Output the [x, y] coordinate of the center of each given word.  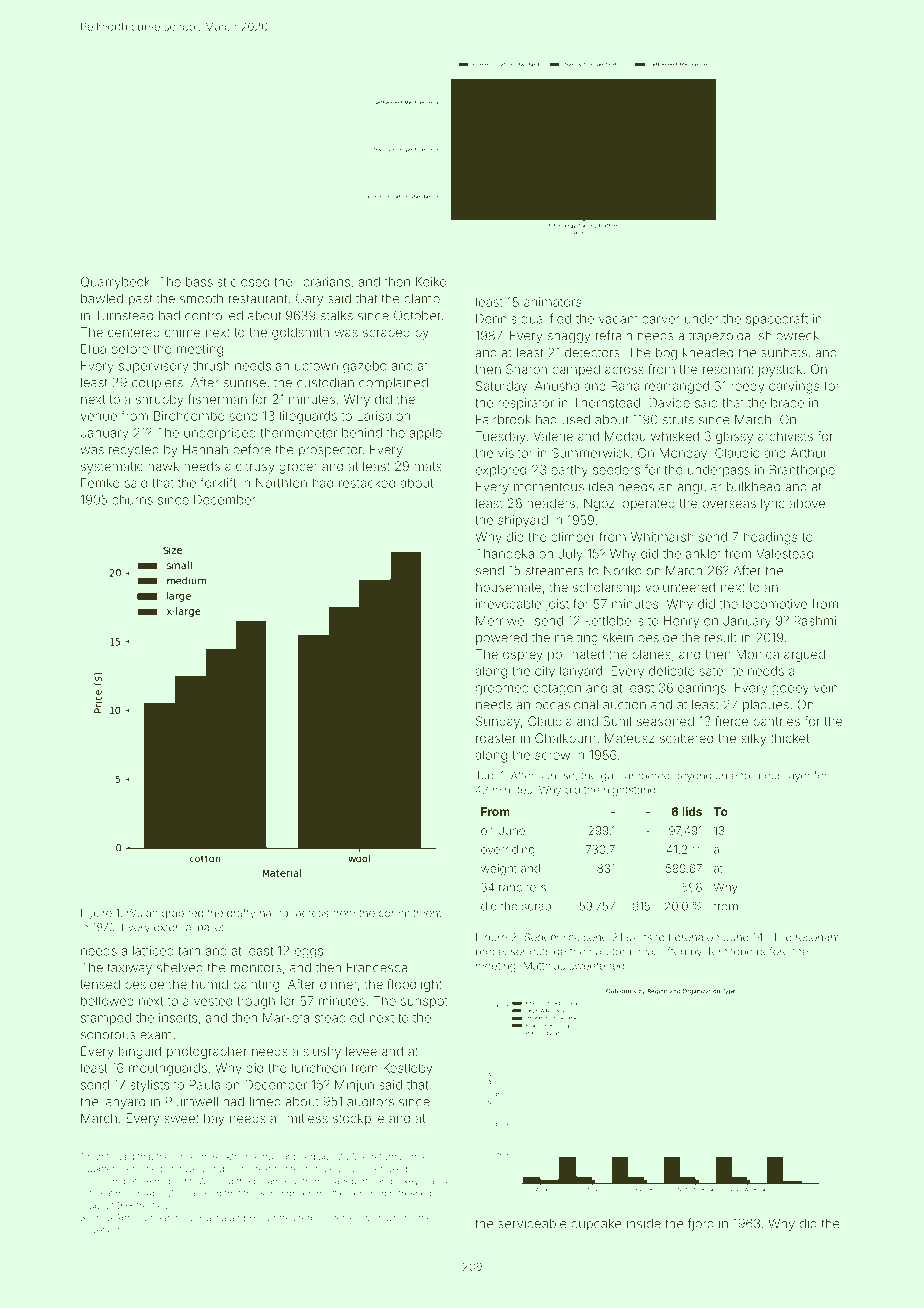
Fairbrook [503, 419]
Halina [213, 1218]
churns [132, 500]
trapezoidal [721, 337]
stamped [106, 1019]
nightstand [629, 791]
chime [183, 332]
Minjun [354, 1086]
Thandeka [505, 554]
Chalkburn [565, 738]
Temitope [729, 952]
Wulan [142, 913]
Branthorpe [802, 471]
